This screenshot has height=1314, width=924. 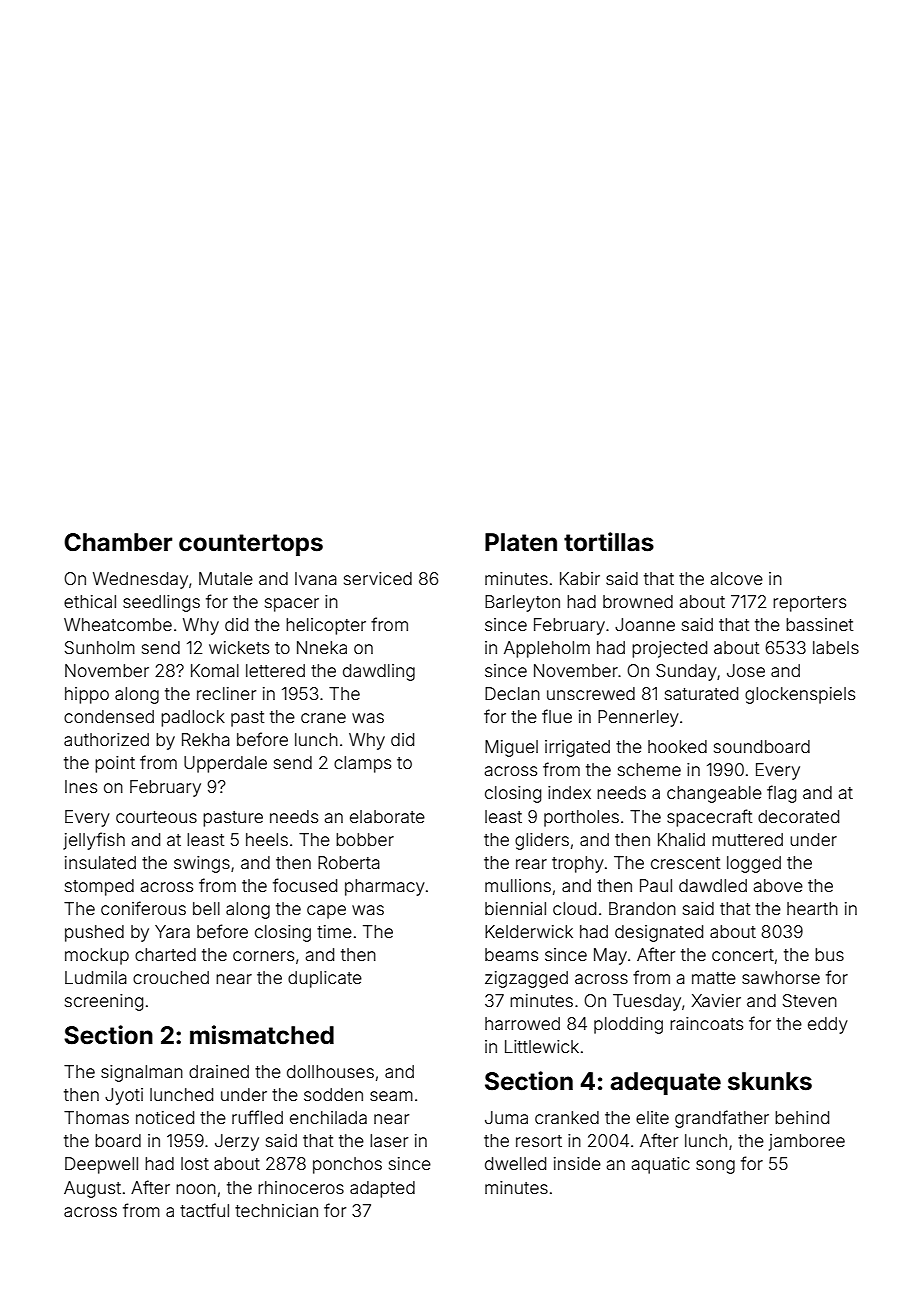 I want to click on glockenspiels, so click(x=800, y=695).
